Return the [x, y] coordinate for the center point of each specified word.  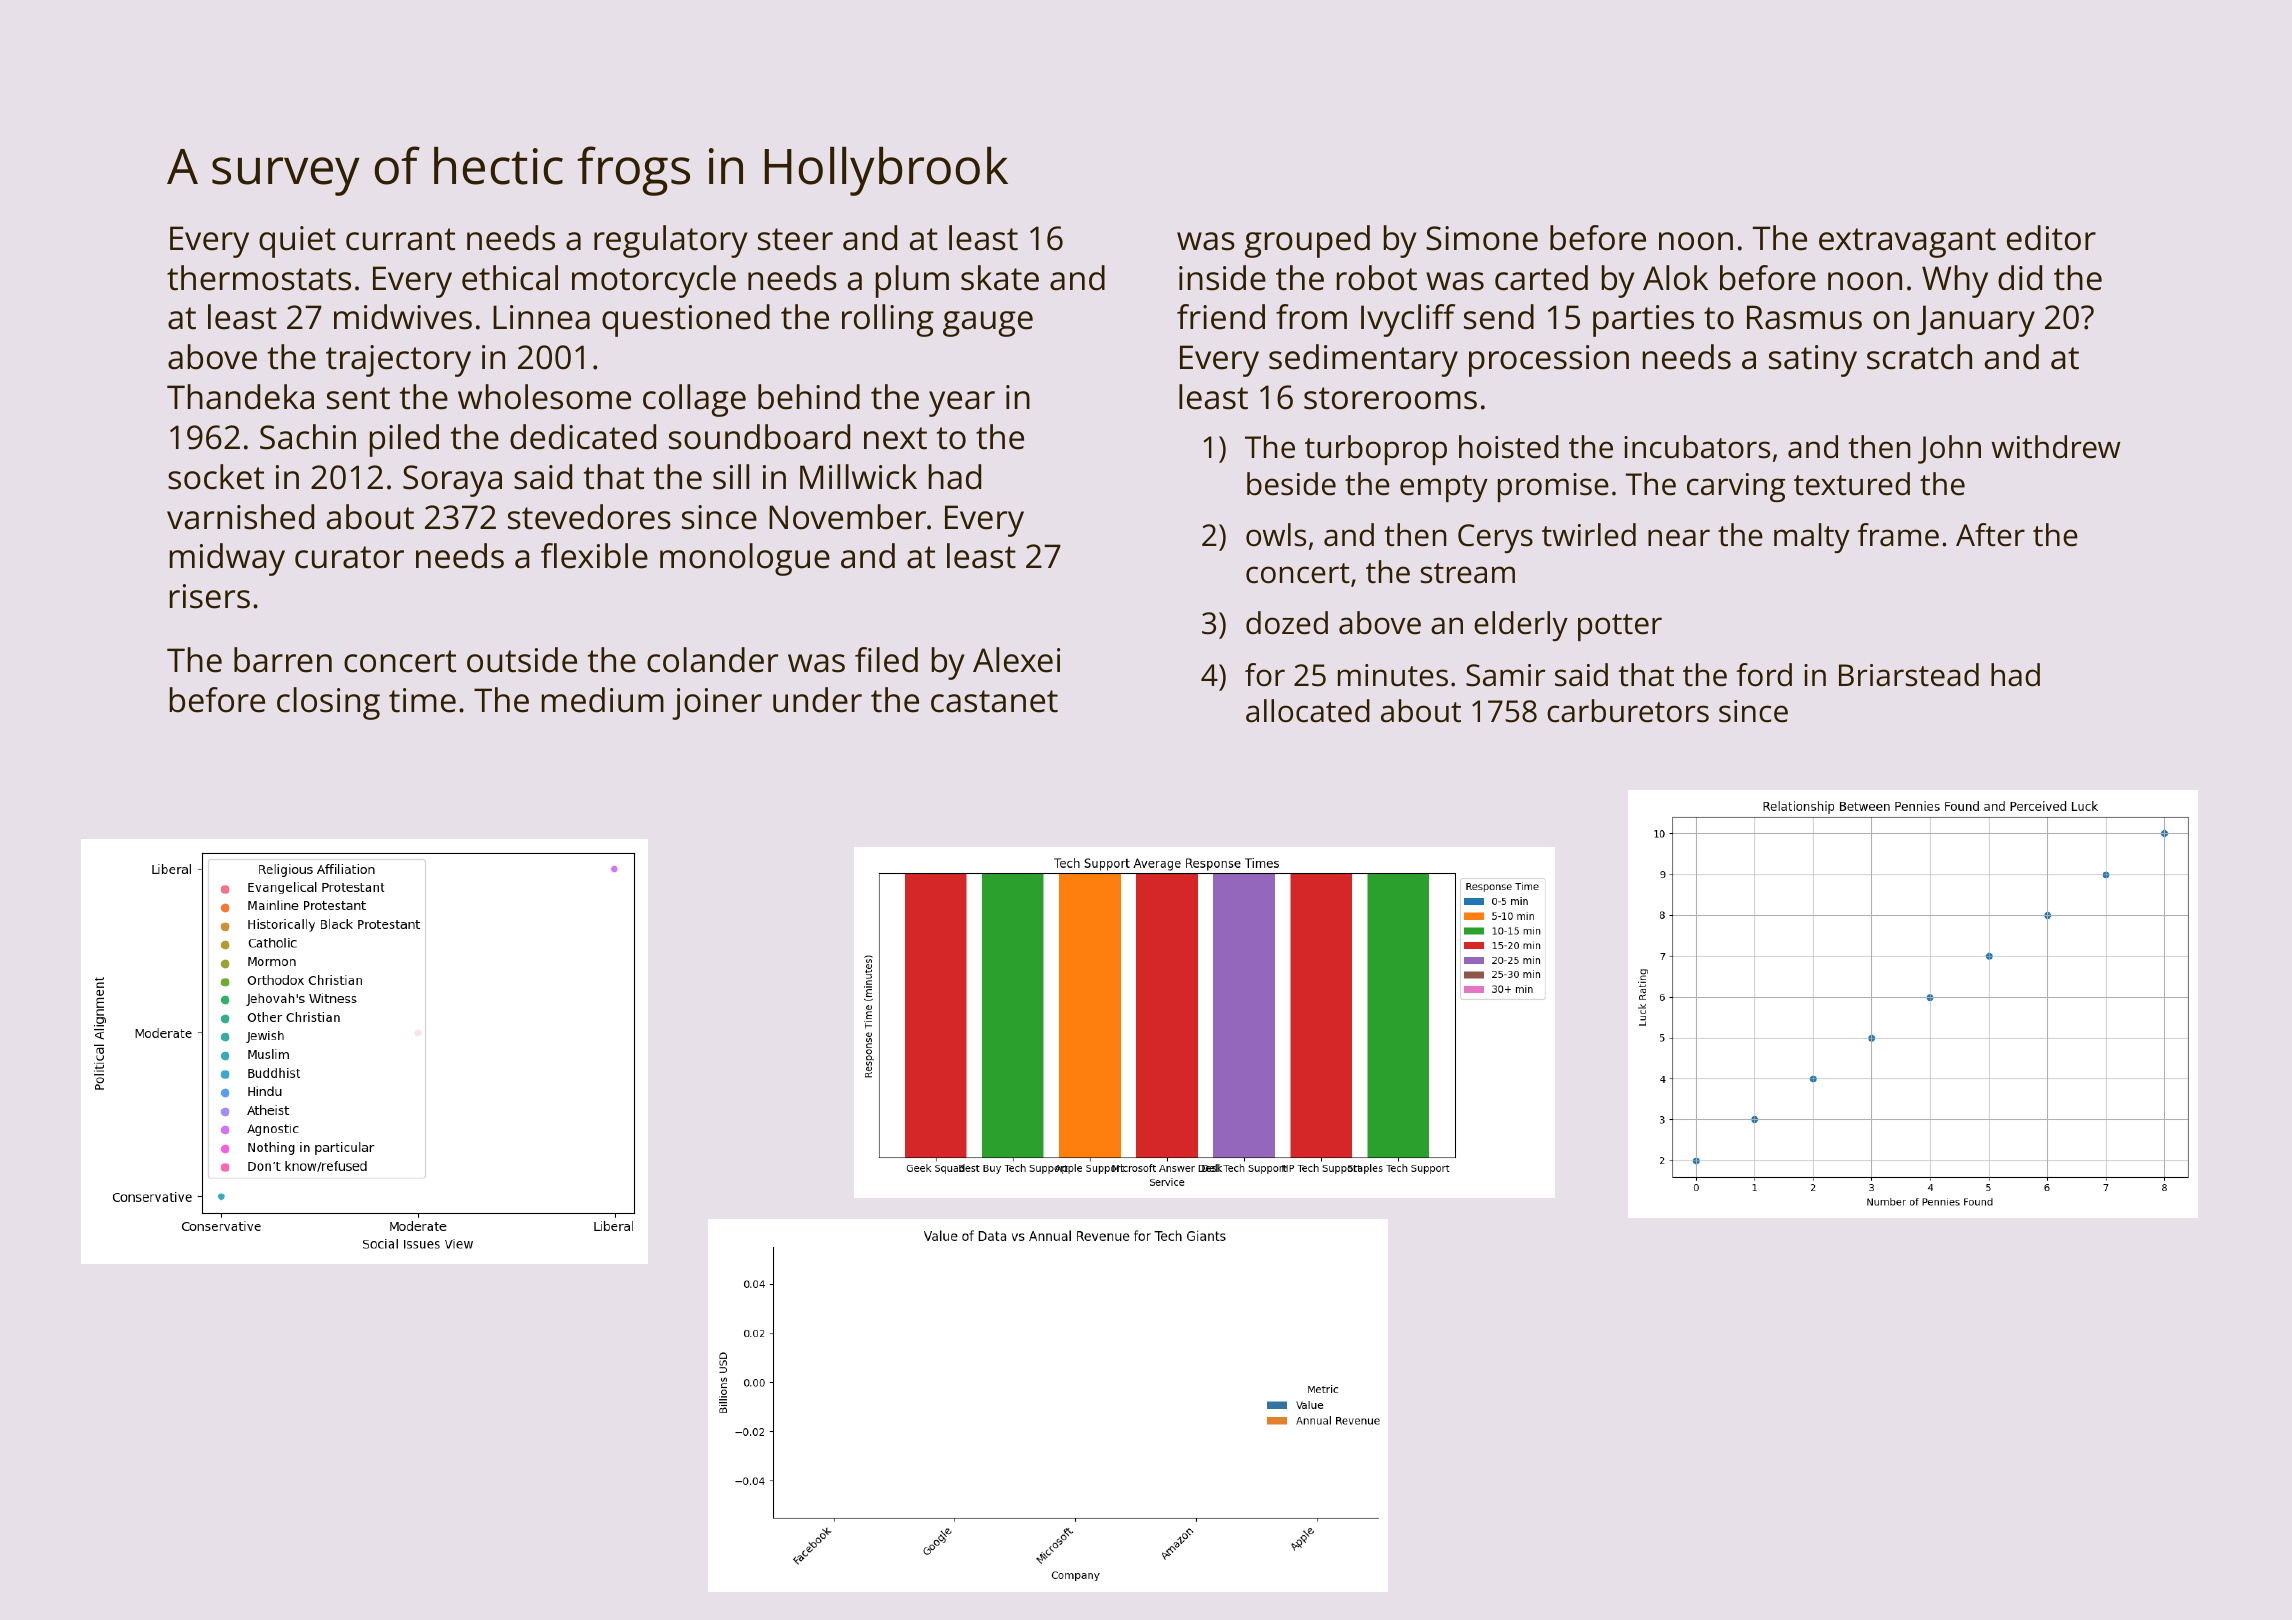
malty [1812, 538]
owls [1276, 535]
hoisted [1509, 447]
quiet [297, 242]
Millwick [858, 477]
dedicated [583, 437]
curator [349, 557]
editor [2051, 238]
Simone [1482, 238]
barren [283, 660]
